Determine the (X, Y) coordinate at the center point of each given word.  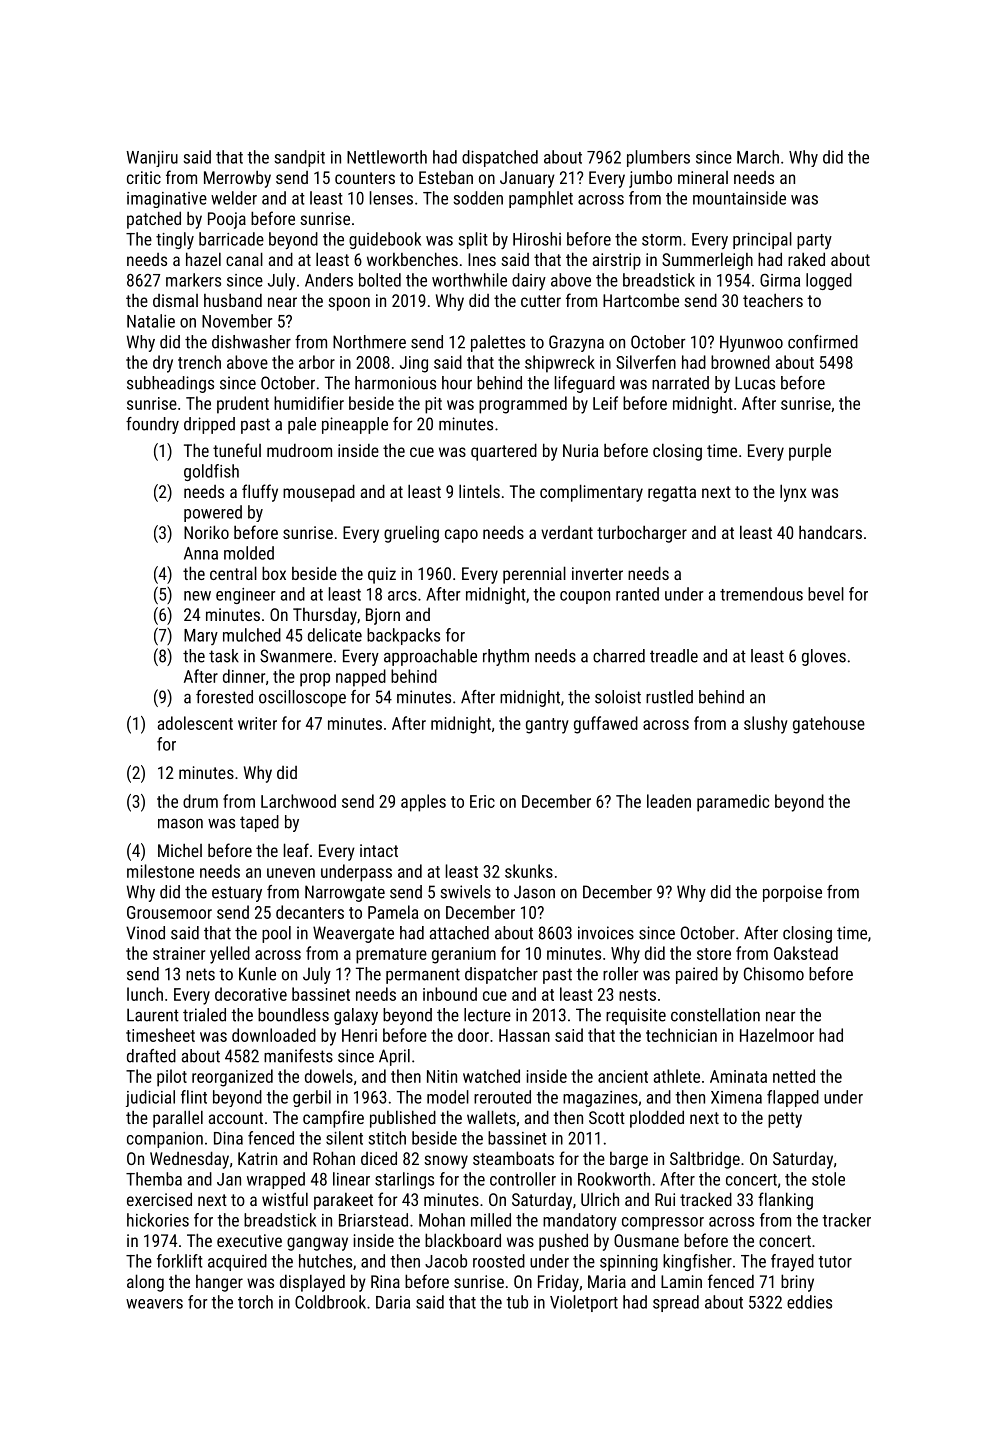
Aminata (738, 1076)
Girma (780, 280)
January (527, 179)
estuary (237, 894)
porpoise (792, 893)
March (758, 157)
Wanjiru (152, 159)
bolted (380, 280)
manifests (298, 1056)
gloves (824, 657)
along (145, 1283)
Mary (201, 637)
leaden (669, 801)
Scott (607, 1117)
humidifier (309, 403)
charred (619, 656)
